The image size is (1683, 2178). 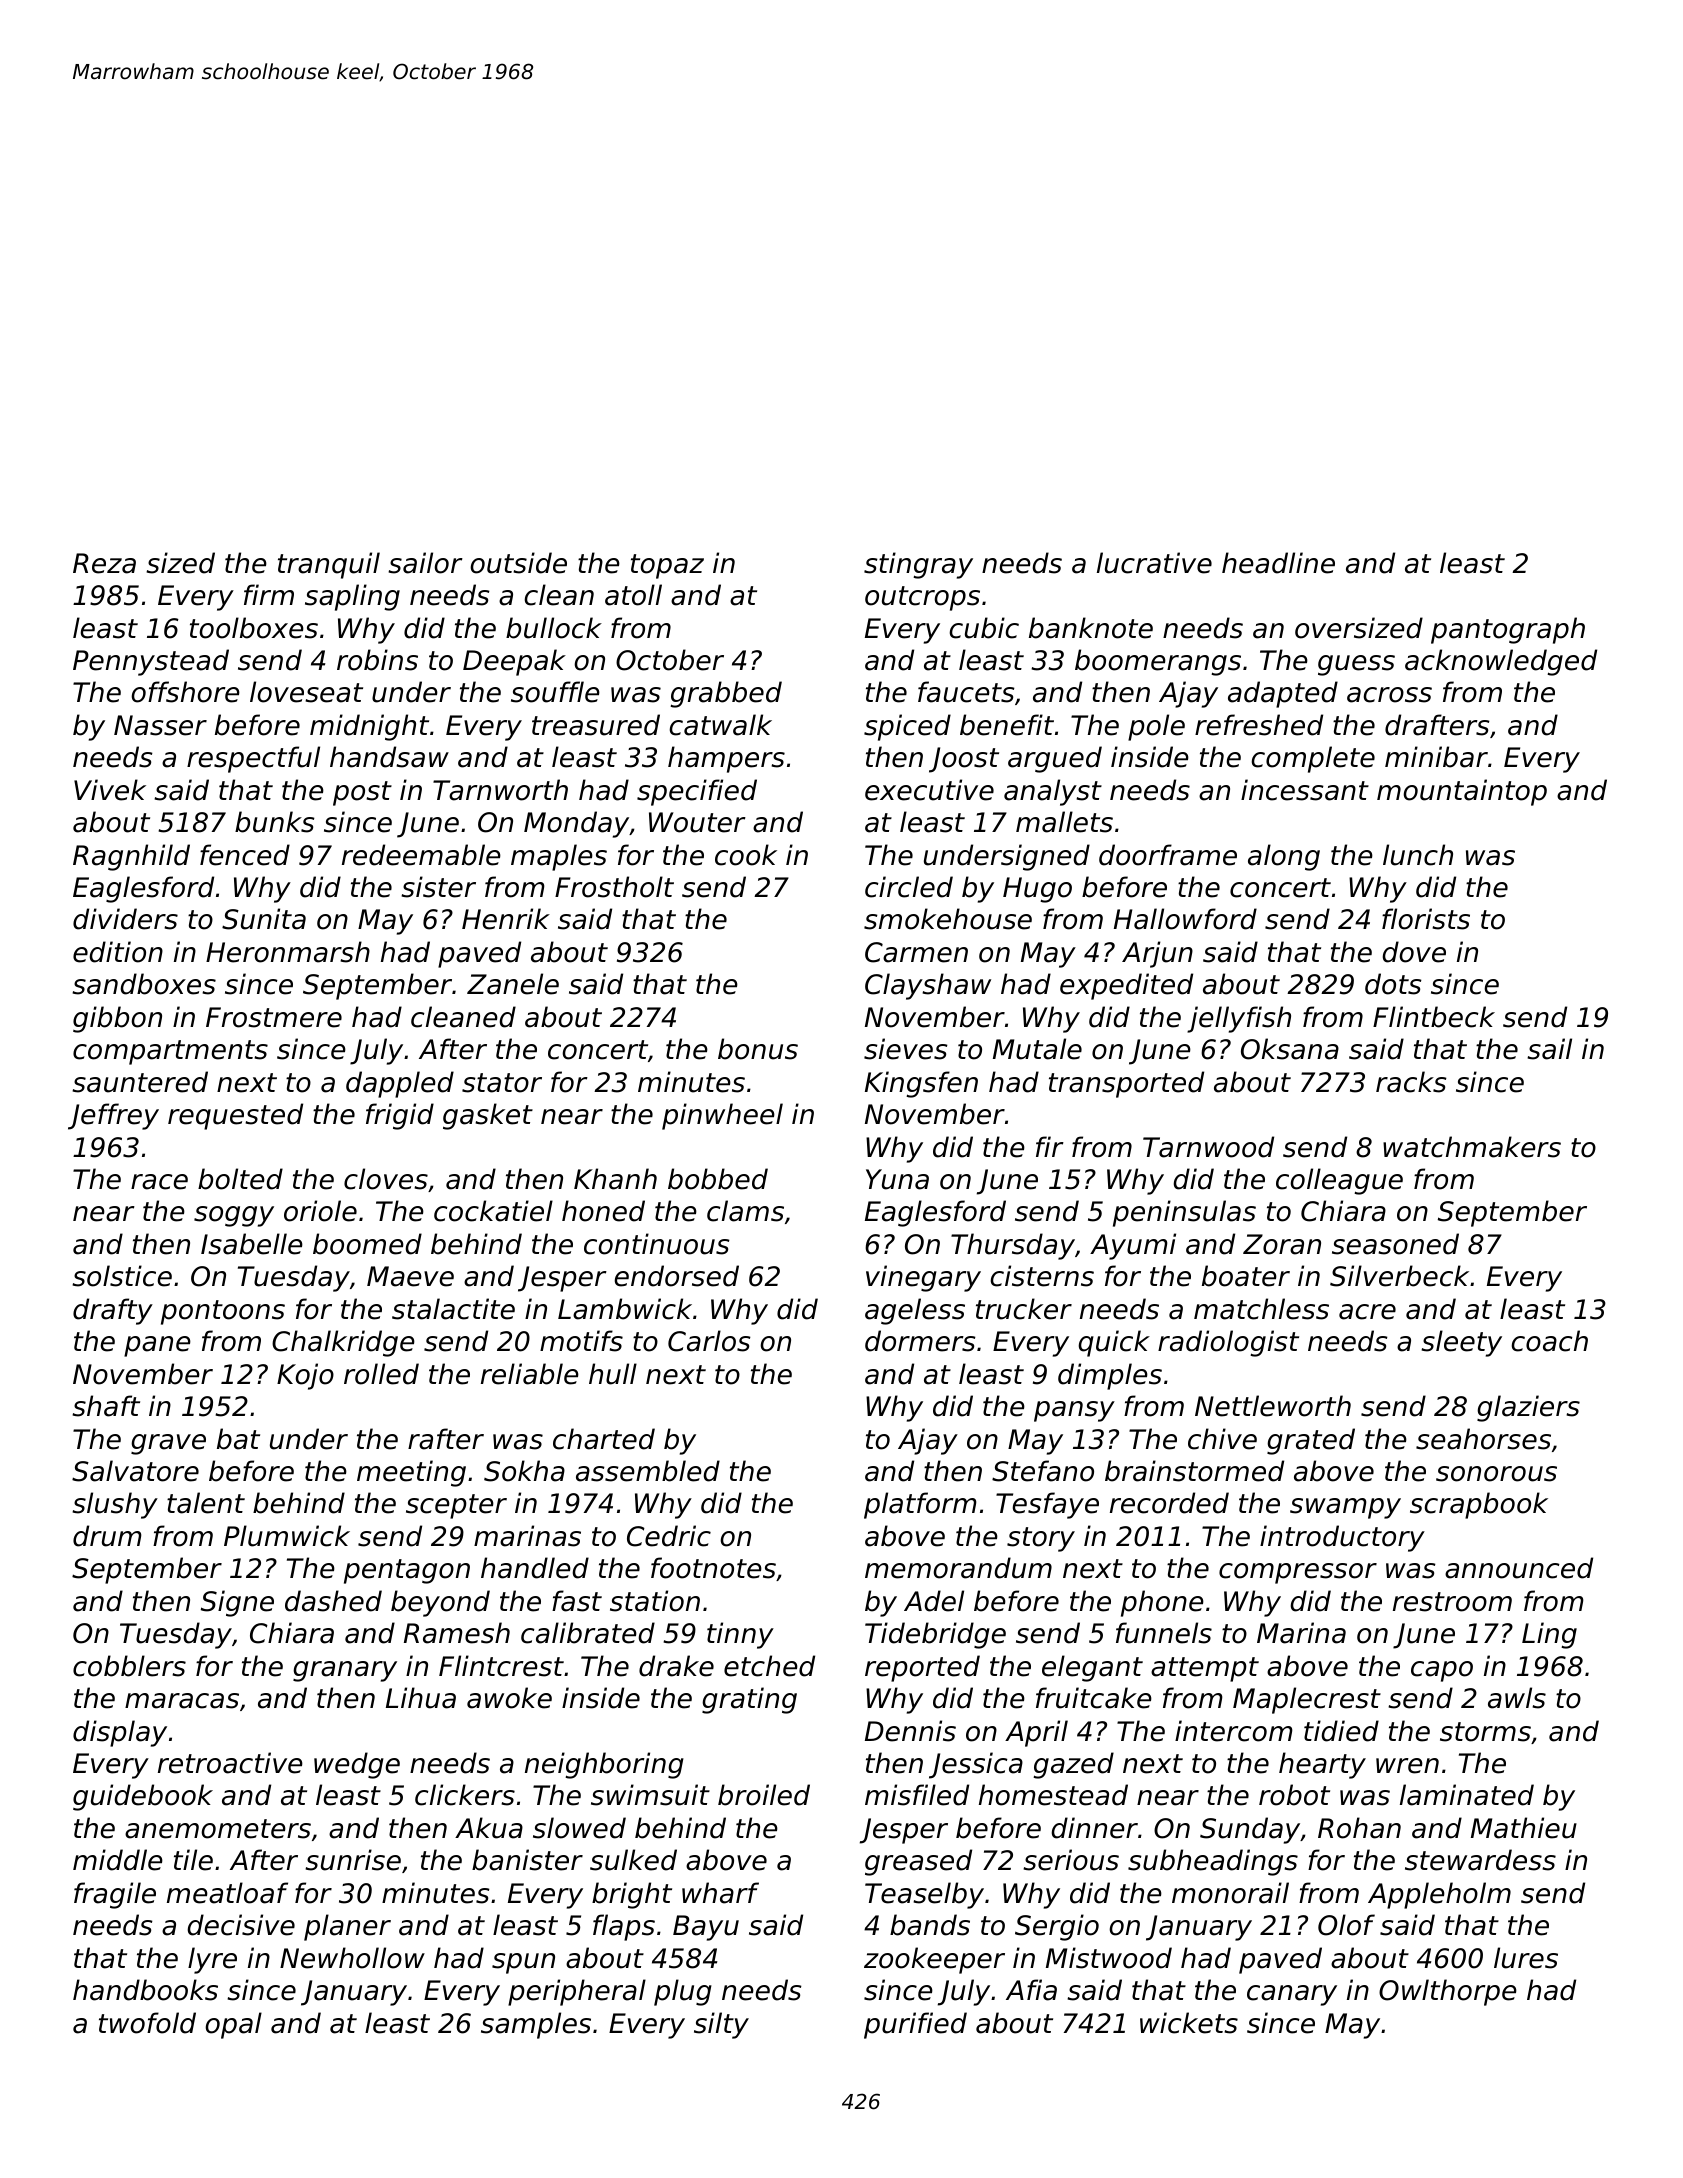 What do you see at coordinates (1519, 1568) in the image?
I see `announced` at bounding box center [1519, 1568].
